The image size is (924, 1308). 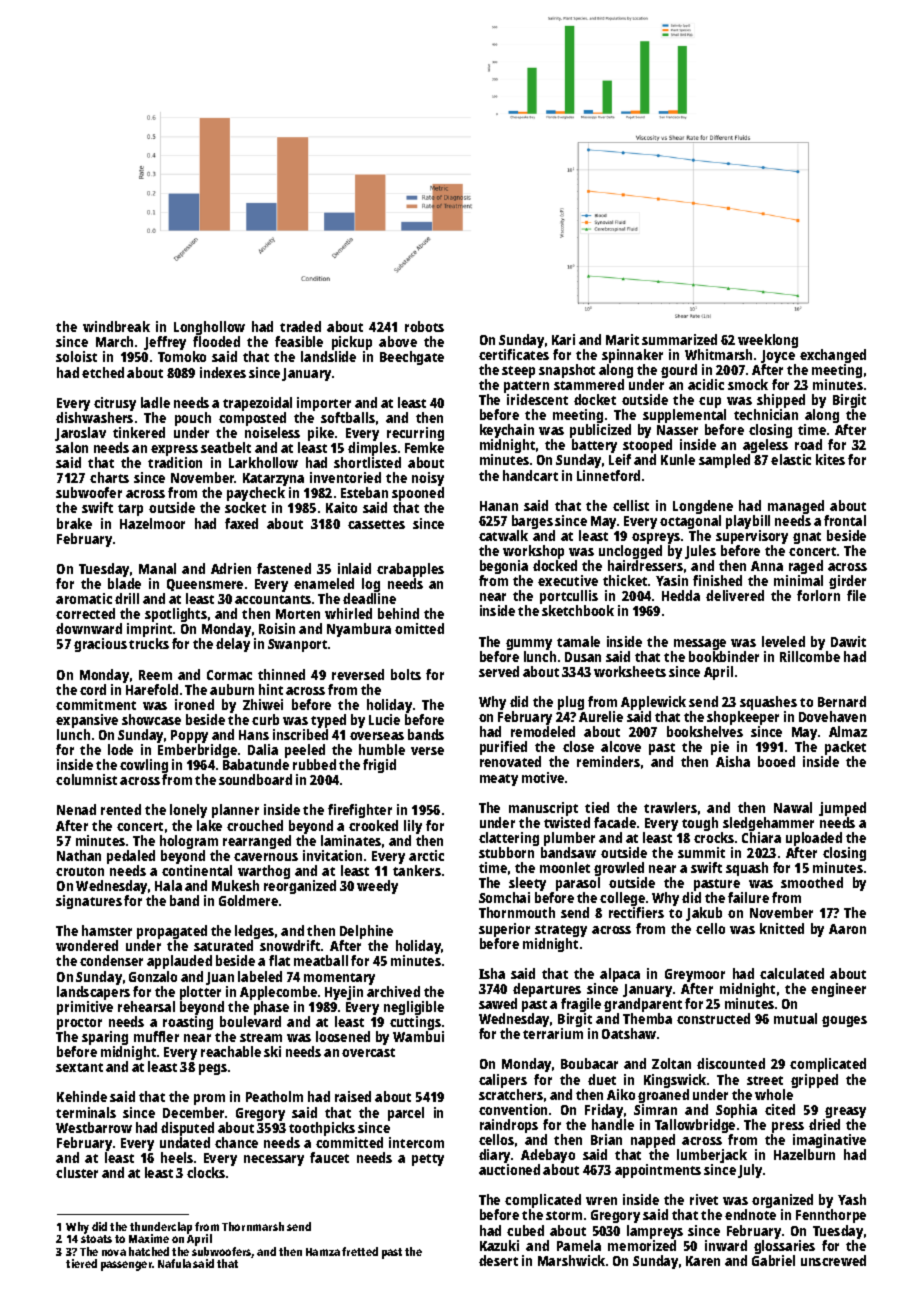 What do you see at coordinates (571, 703) in the image?
I see `plug` at bounding box center [571, 703].
